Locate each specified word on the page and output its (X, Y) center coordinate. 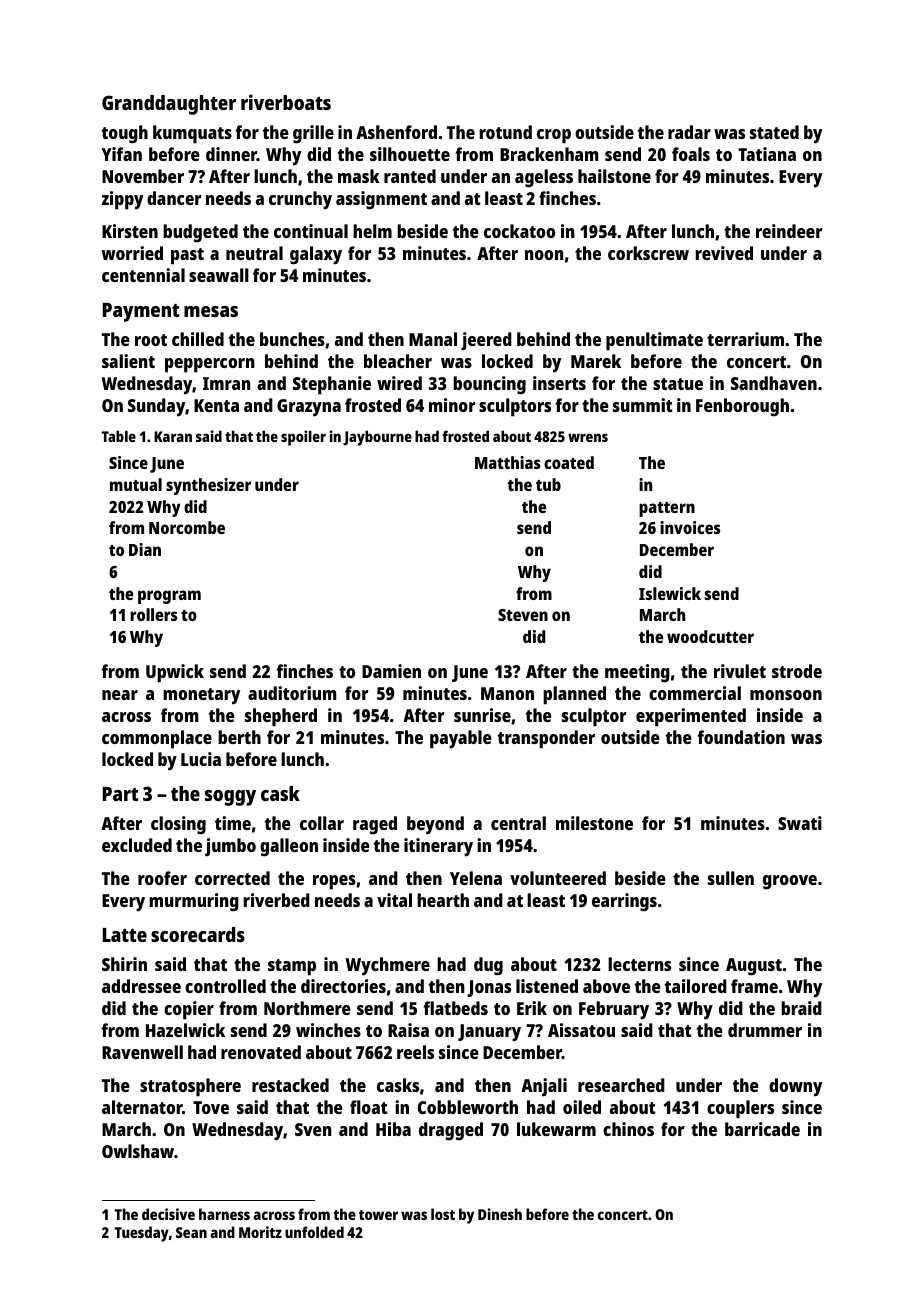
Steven (523, 615)
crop (554, 136)
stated (774, 132)
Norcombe (187, 527)
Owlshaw (138, 1151)
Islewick (670, 593)
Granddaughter (169, 105)
